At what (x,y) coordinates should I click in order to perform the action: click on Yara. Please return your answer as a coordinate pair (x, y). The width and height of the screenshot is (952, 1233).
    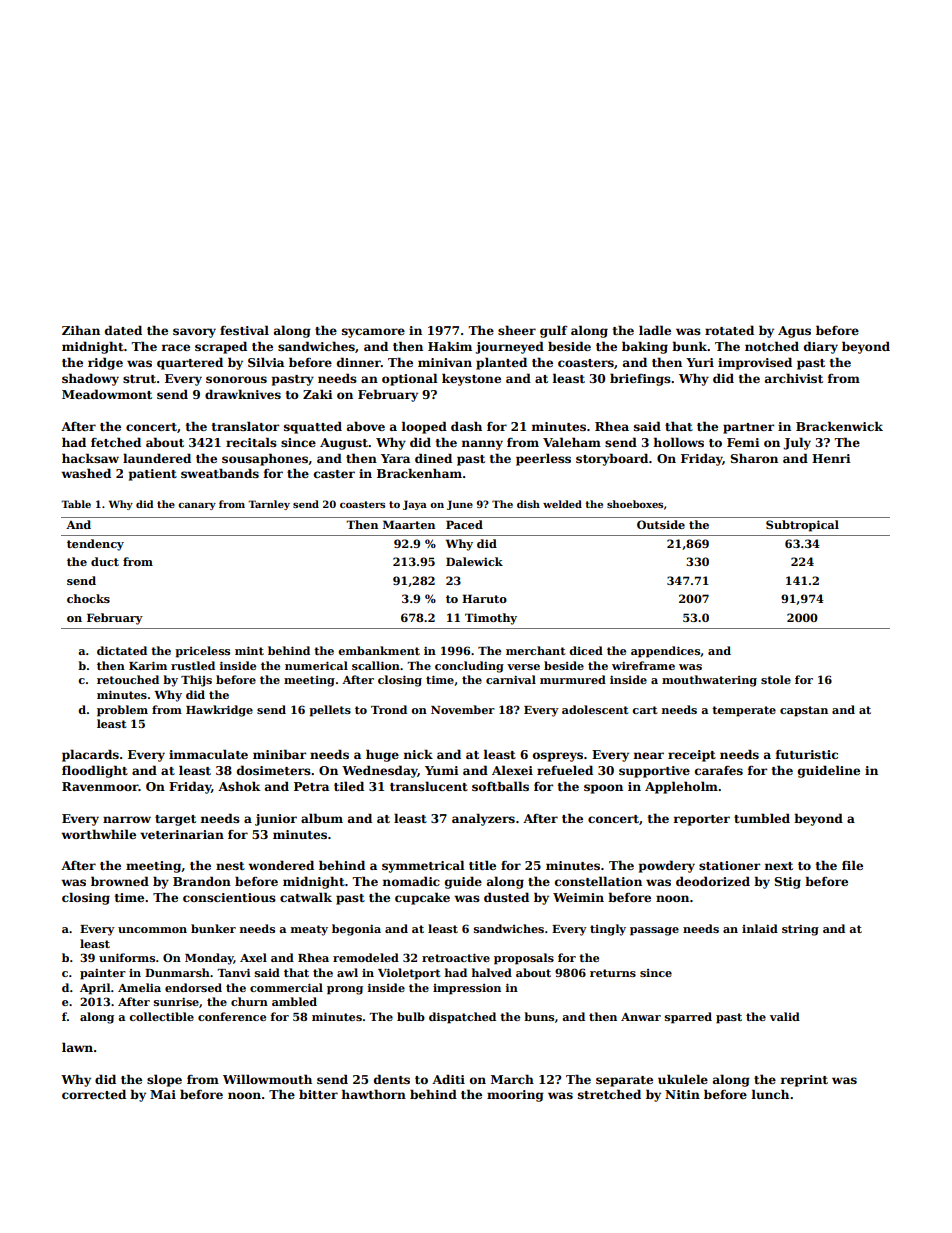
    Looking at the image, I should click on (395, 458).
